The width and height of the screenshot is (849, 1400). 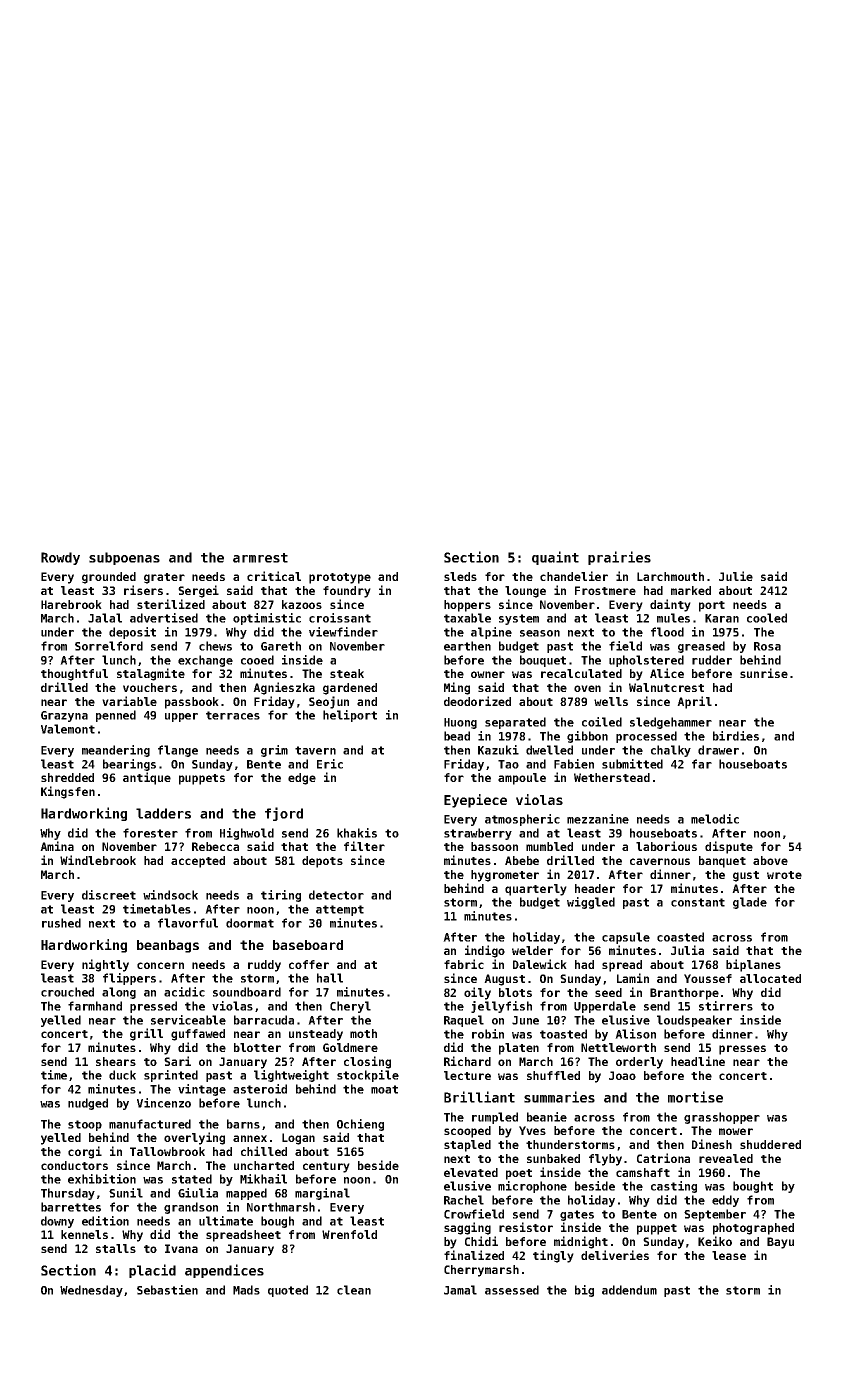 What do you see at coordinates (555, 558) in the screenshot?
I see `quaint` at bounding box center [555, 558].
